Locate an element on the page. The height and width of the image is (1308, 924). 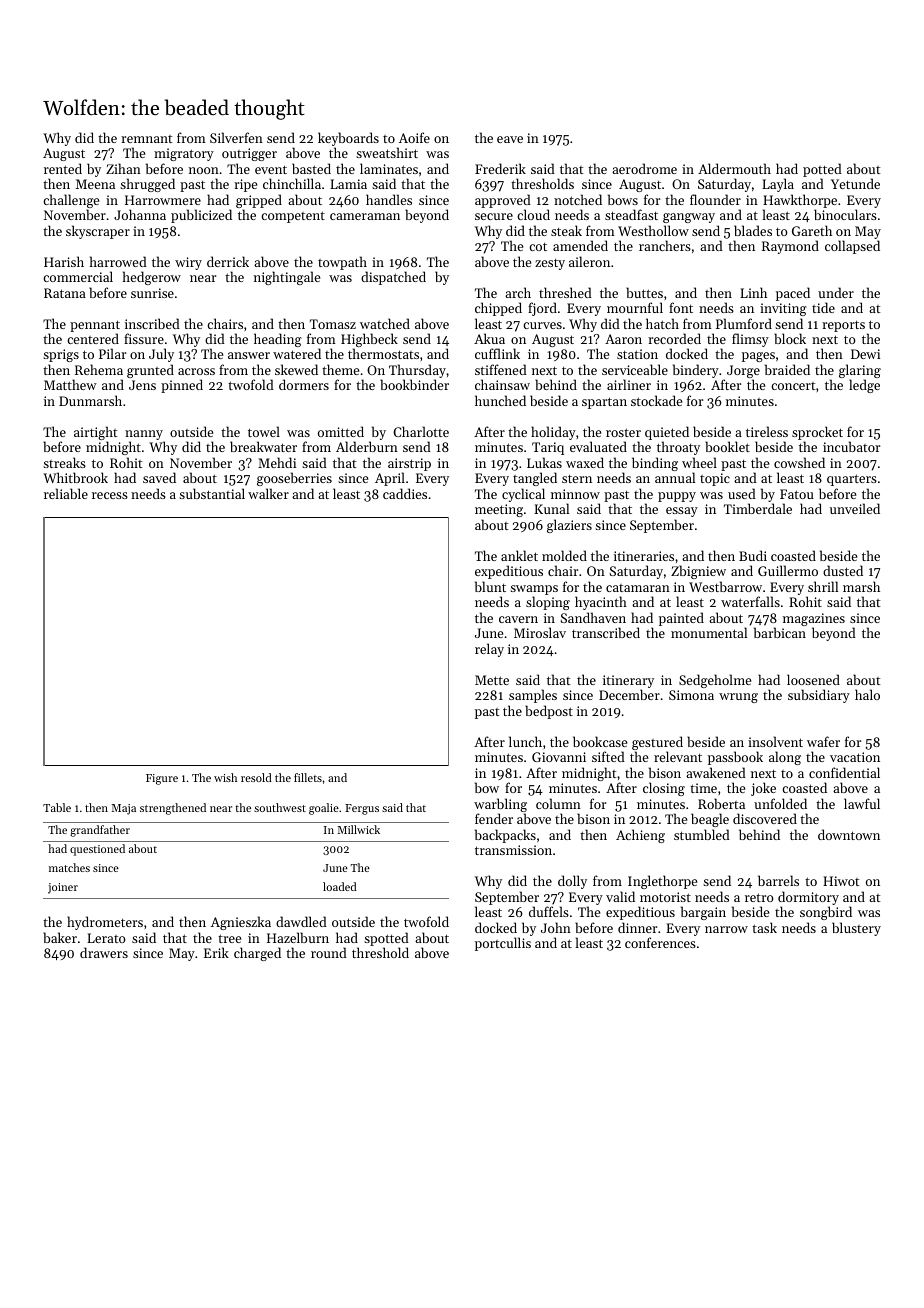
font is located at coordinates (681, 307).
